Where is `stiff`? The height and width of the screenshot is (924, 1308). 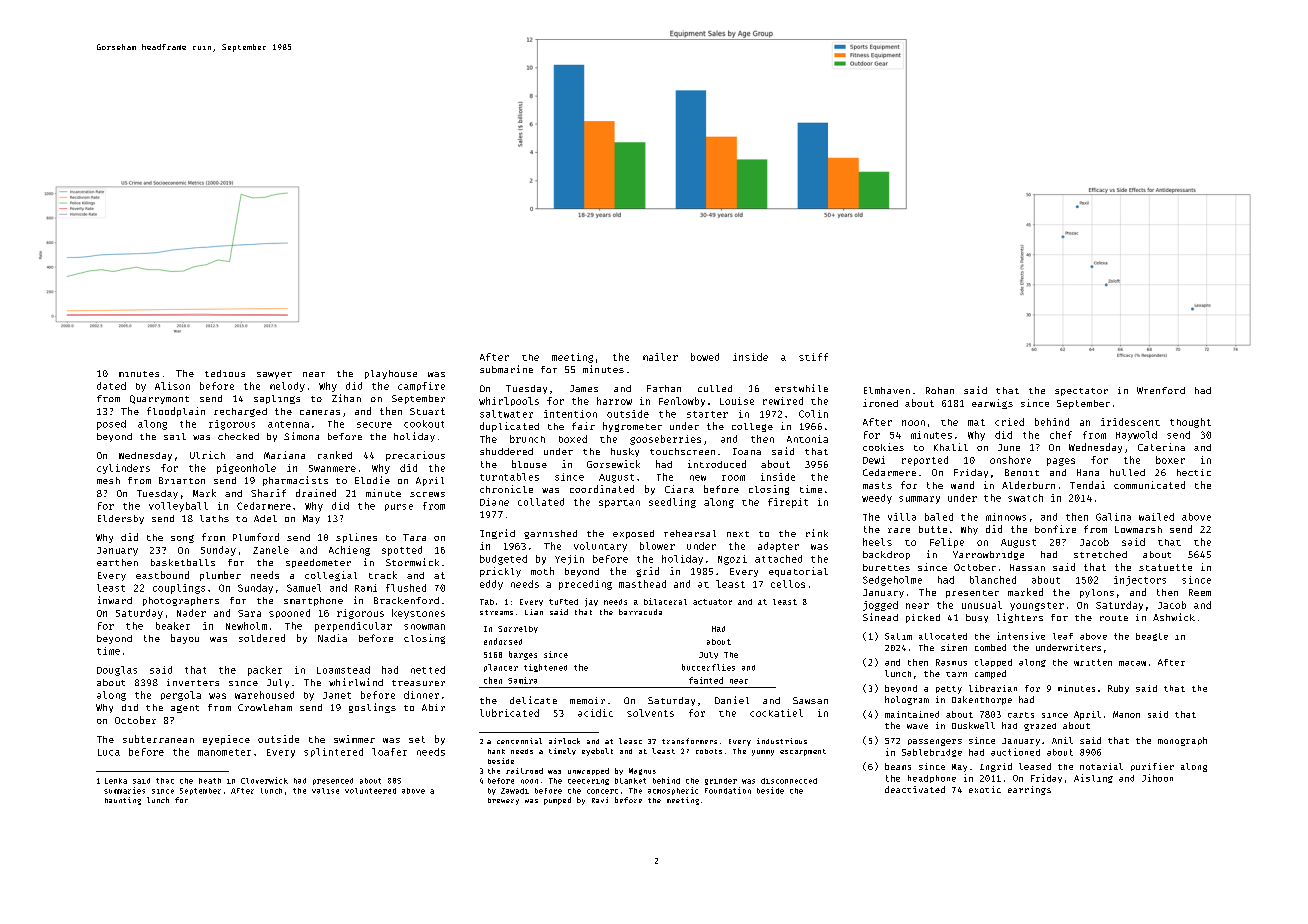 stiff is located at coordinates (813, 357).
